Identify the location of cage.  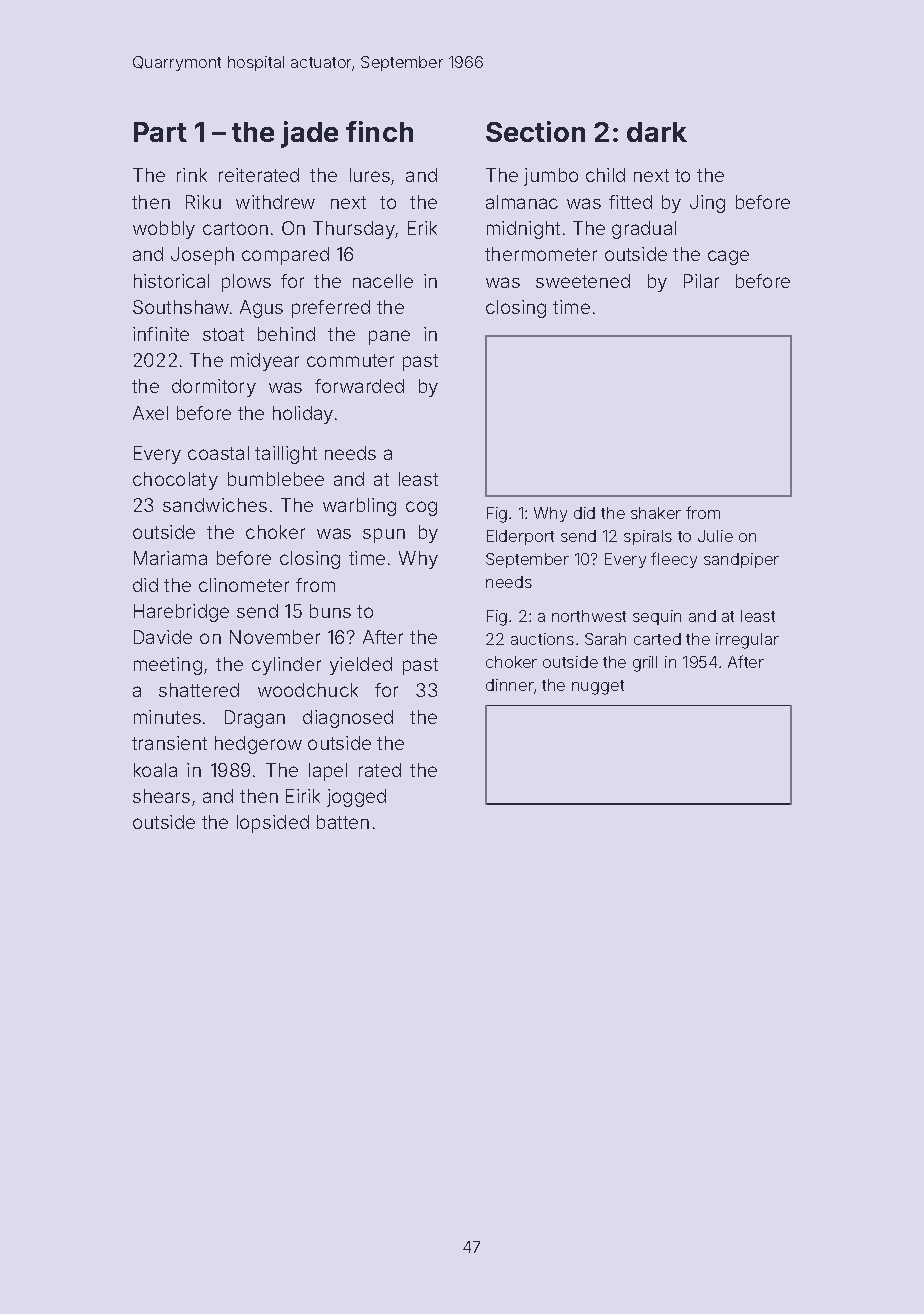
(728, 257).
